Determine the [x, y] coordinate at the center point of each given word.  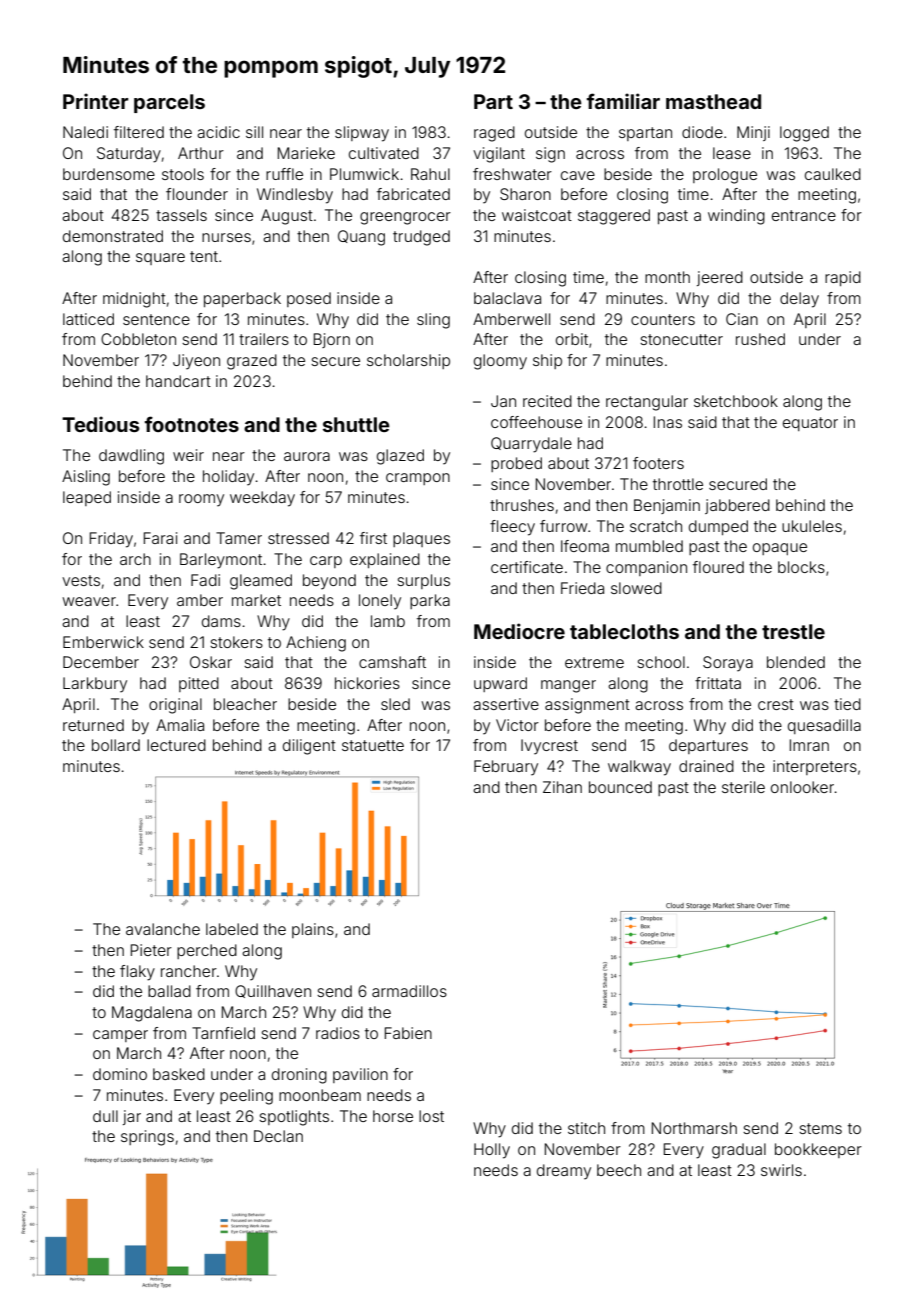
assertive [506, 704]
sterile [743, 787]
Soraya [728, 664]
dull [105, 1116]
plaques [421, 539]
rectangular [647, 403]
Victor [517, 725]
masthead [713, 101]
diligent [309, 747]
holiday [228, 478]
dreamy [564, 1172]
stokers [236, 642]
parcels [169, 103]
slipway [362, 134]
